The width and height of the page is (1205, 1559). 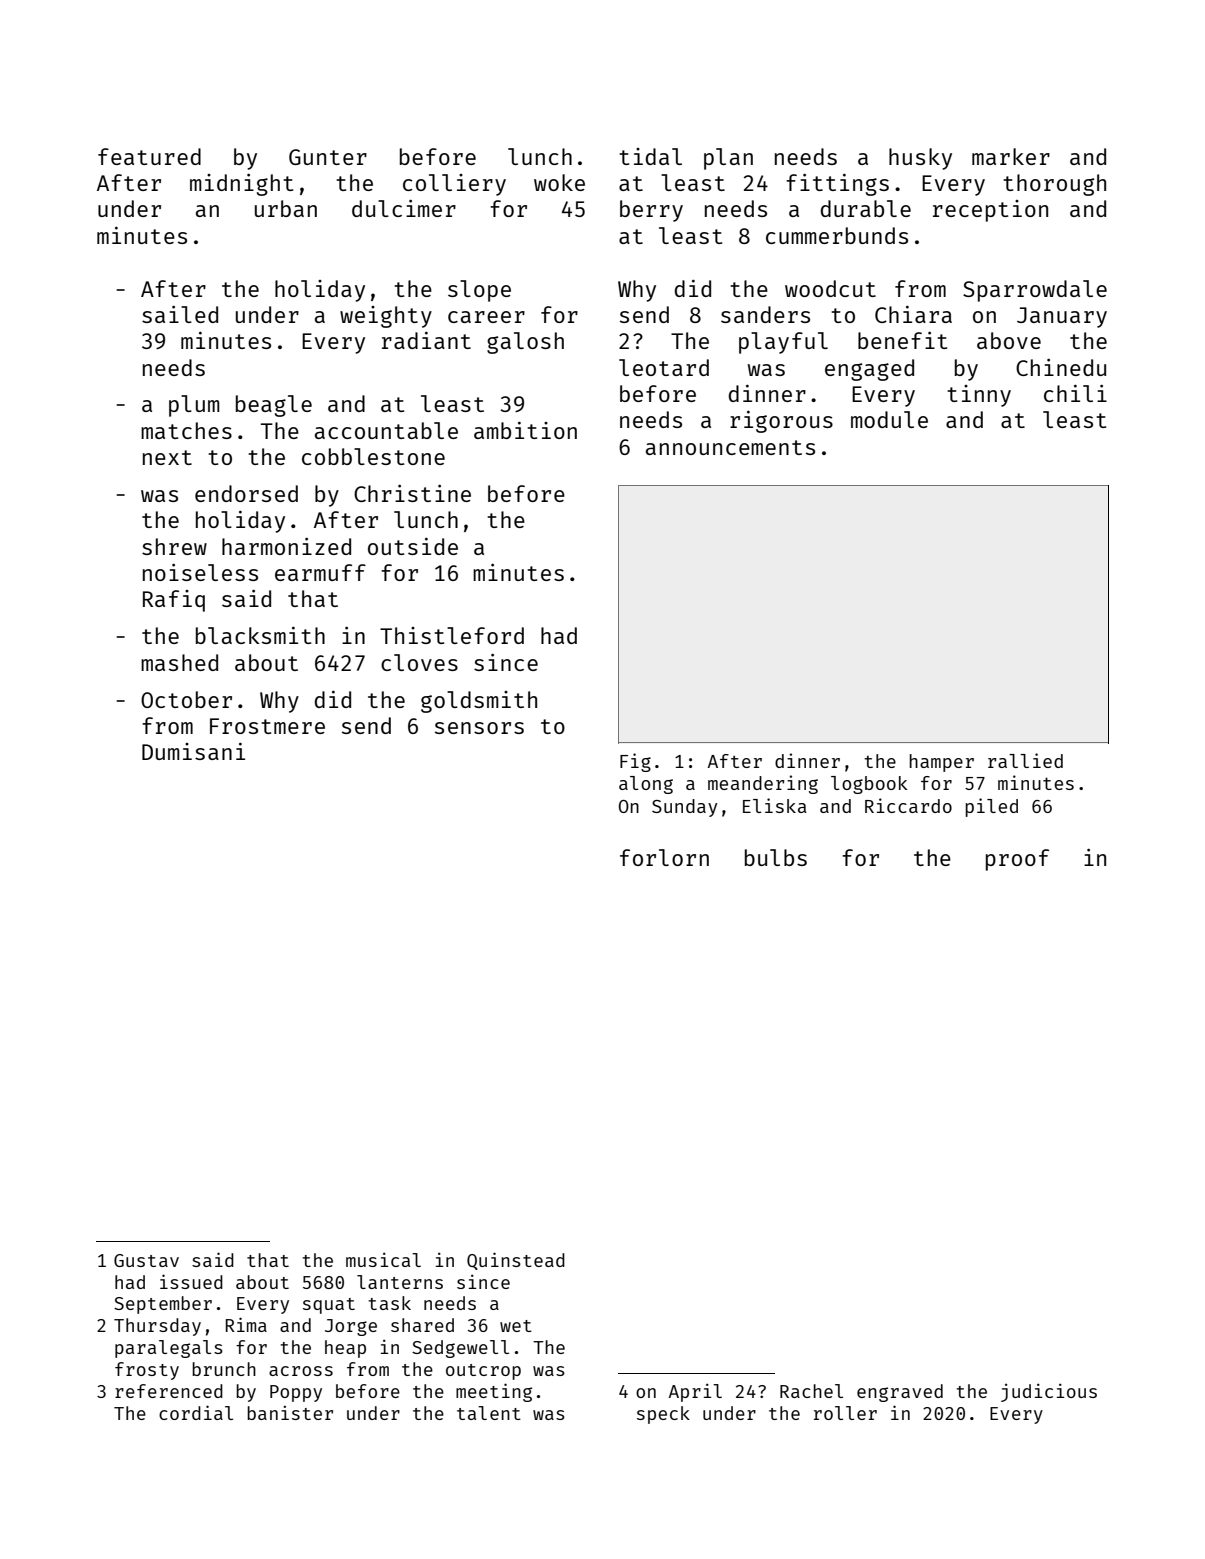 I want to click on banister, so click(x=290, y=1412).
